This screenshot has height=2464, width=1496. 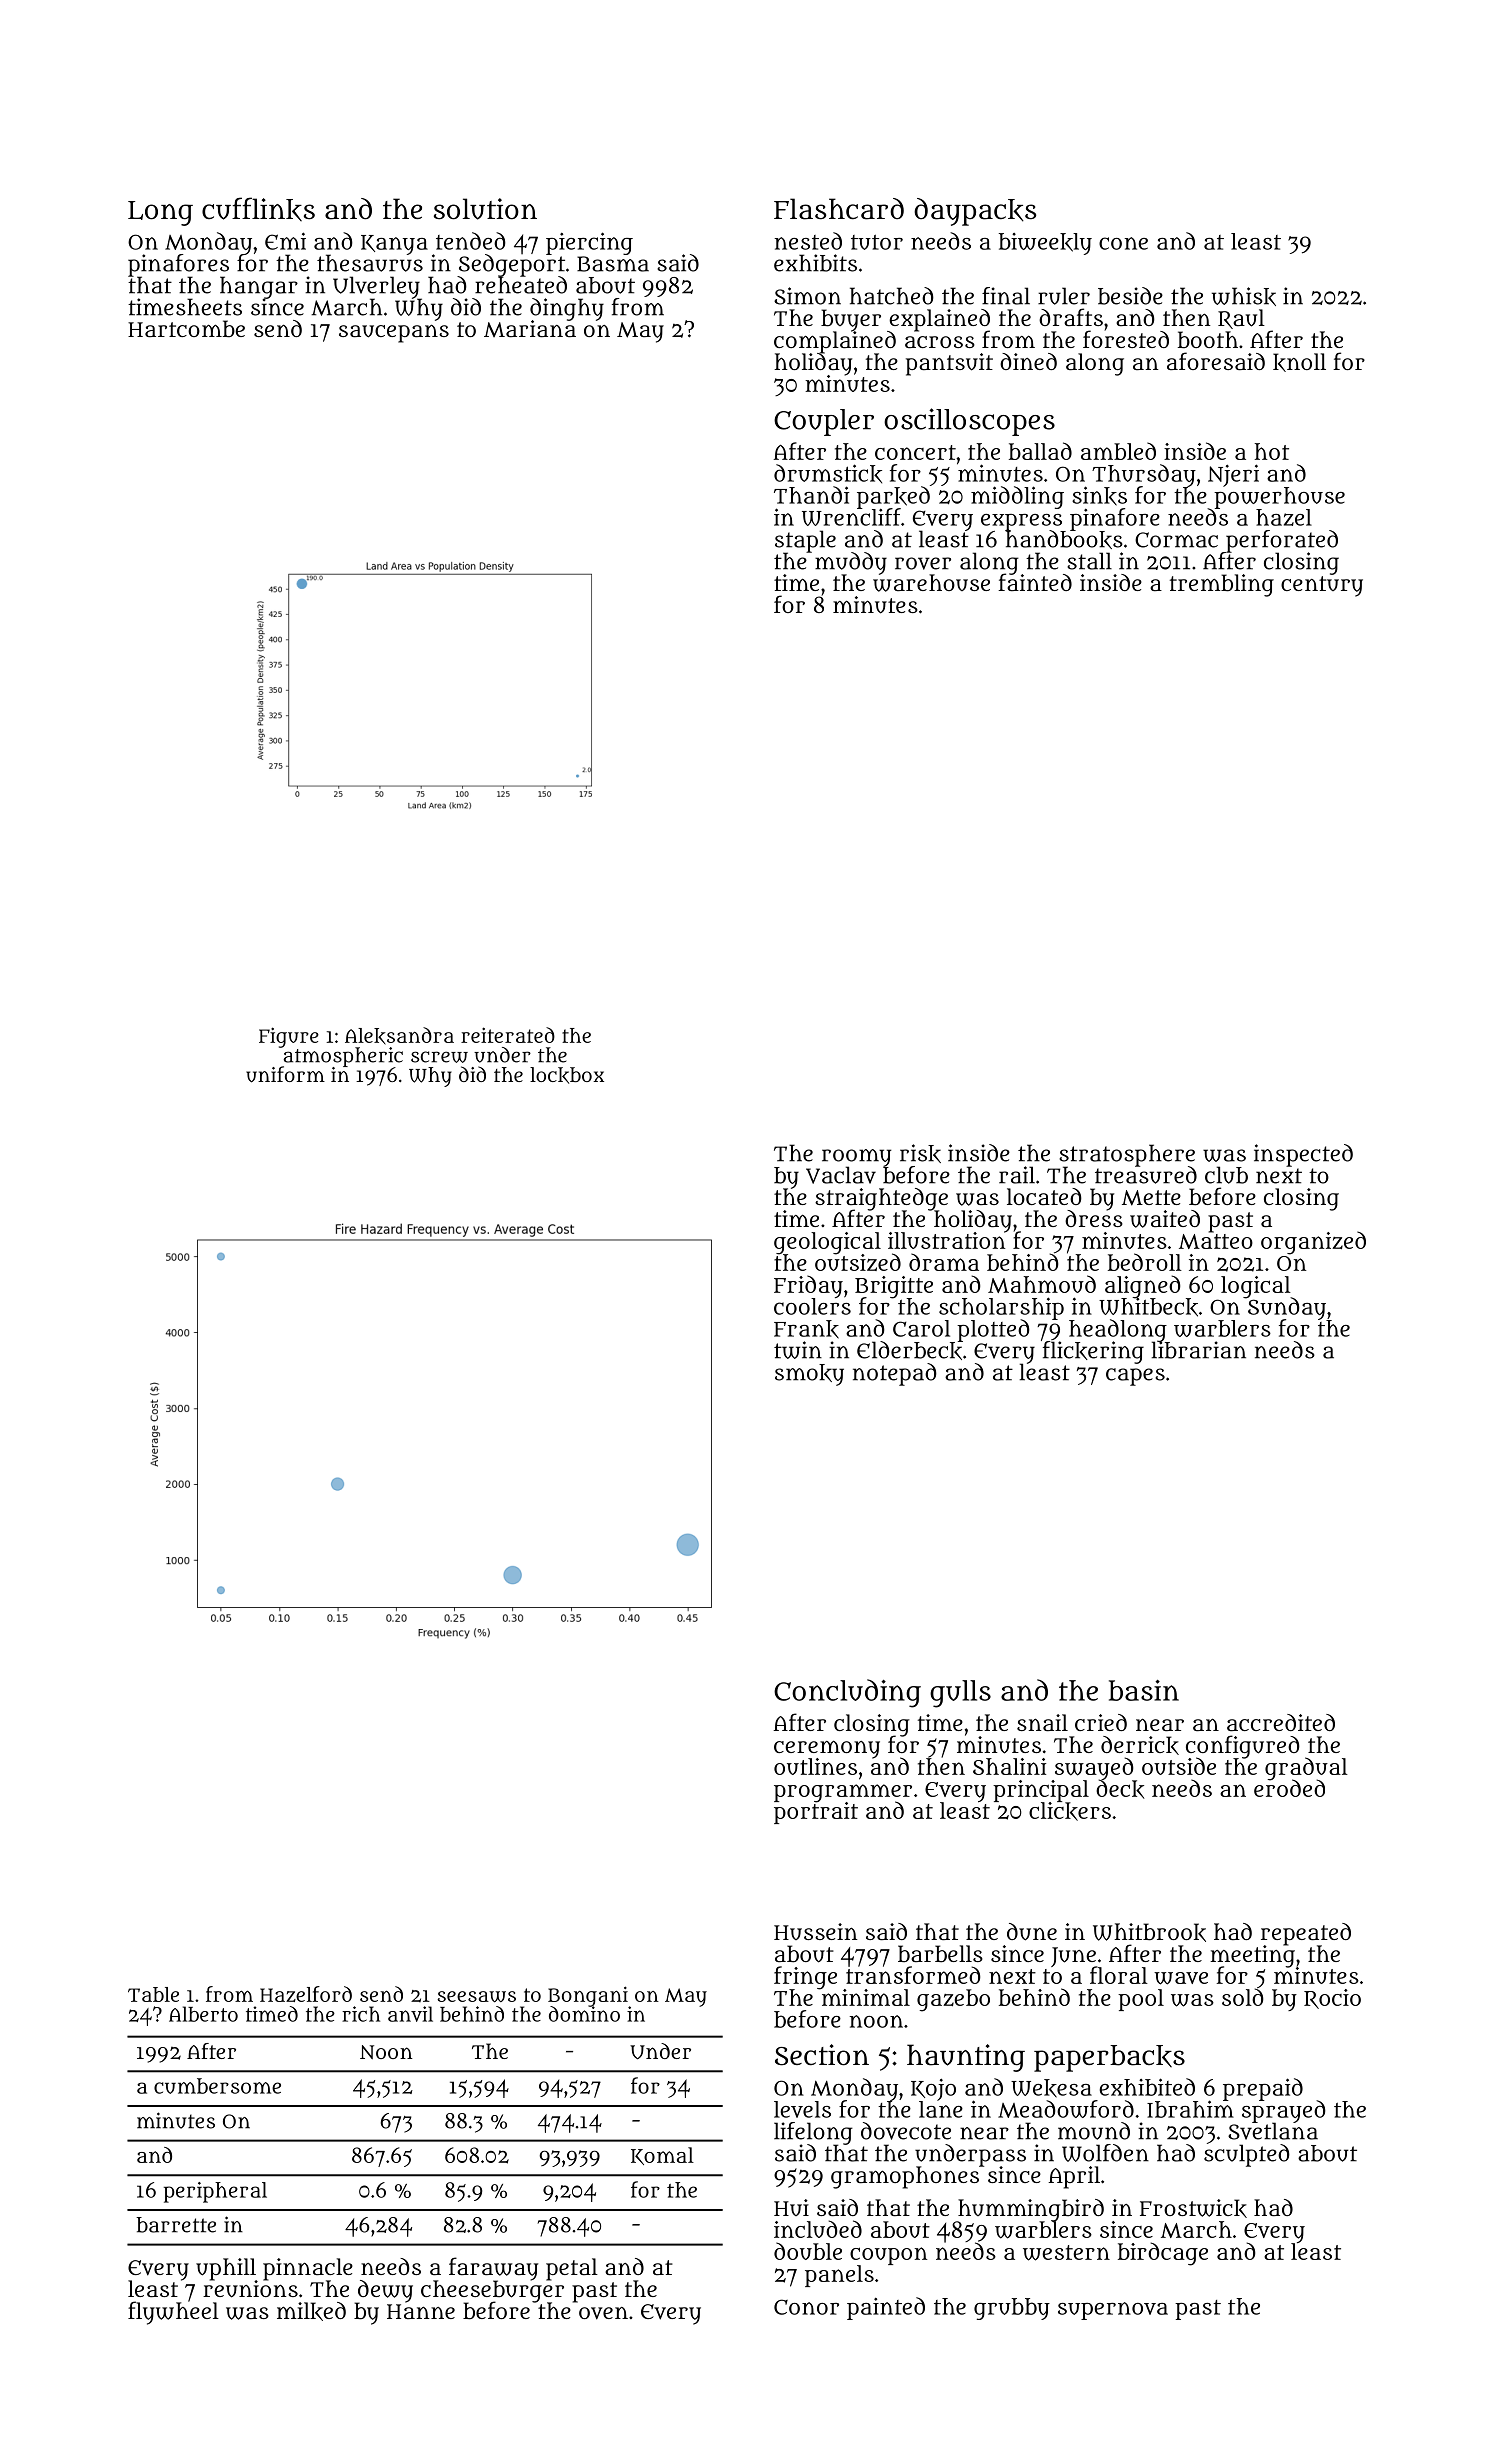 What do you see at coordinates (1123, 243) in the screenshot?
I see `cone` at bounding box center [1123, 243].
